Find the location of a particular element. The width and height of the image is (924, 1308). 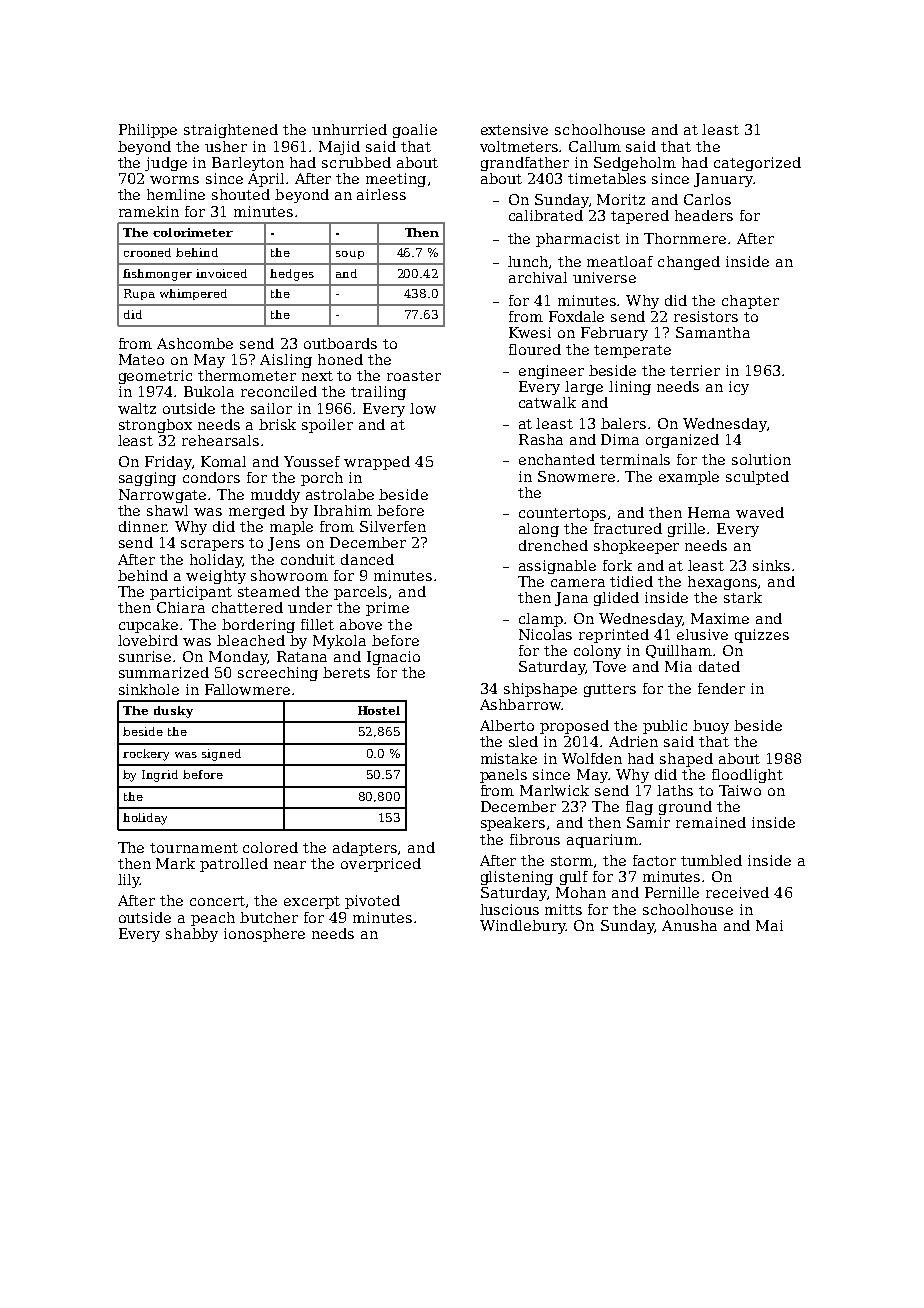

Majid is located at coordinates (339, 148).
